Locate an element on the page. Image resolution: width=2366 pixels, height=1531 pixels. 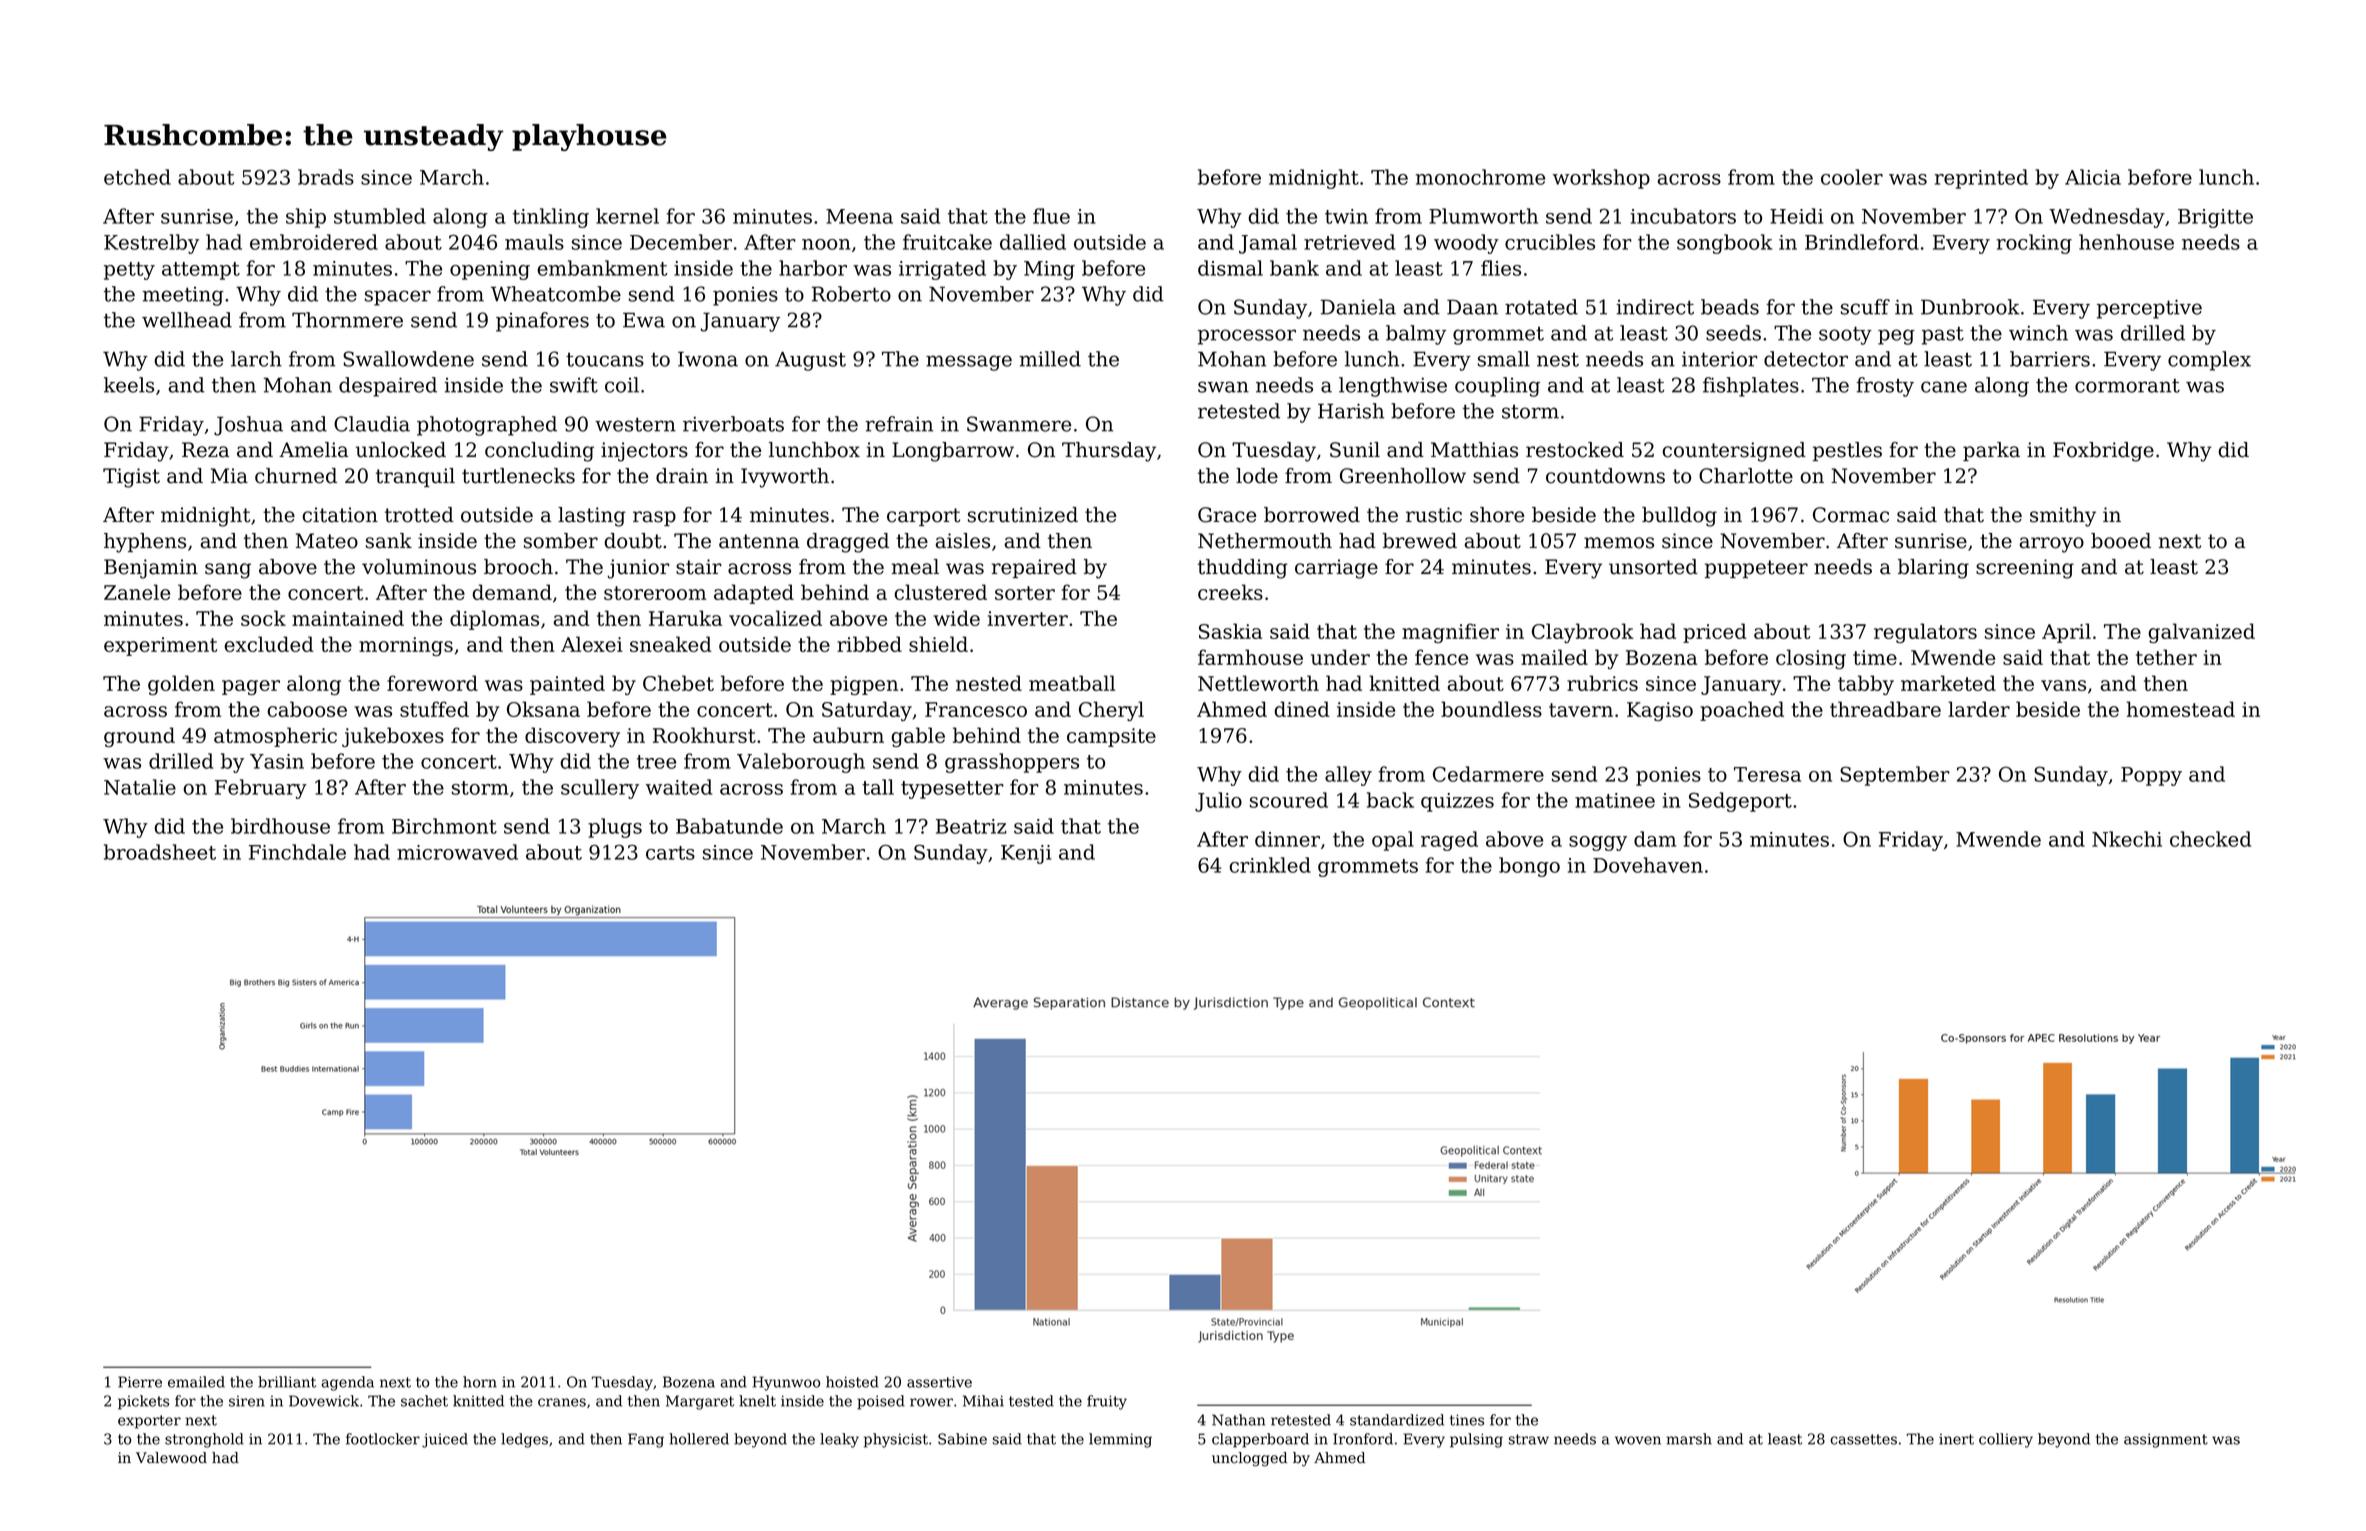
Finchdale is located at coordinates (297, 852).
